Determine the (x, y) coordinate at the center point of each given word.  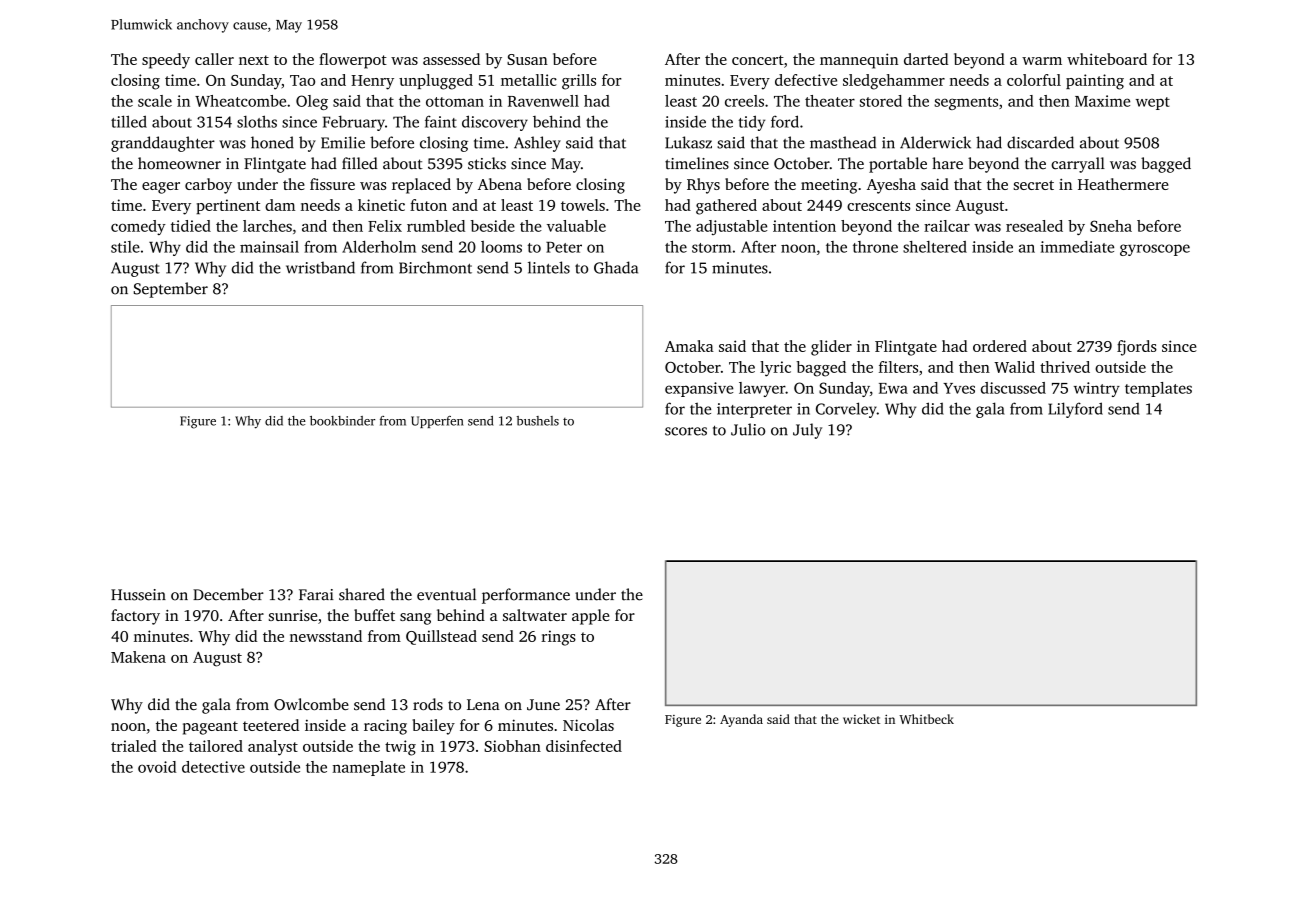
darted (926, 59)
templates (1158, 389)
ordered (1000, 346)
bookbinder (342, 421)
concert (758, 60)
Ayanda (741, 720)
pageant (210, 728)
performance (526, 596)
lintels (549, 267)
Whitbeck (926, 719)
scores (686, 431)
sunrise (293, 615)
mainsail (269, 247)
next (254, 60)
